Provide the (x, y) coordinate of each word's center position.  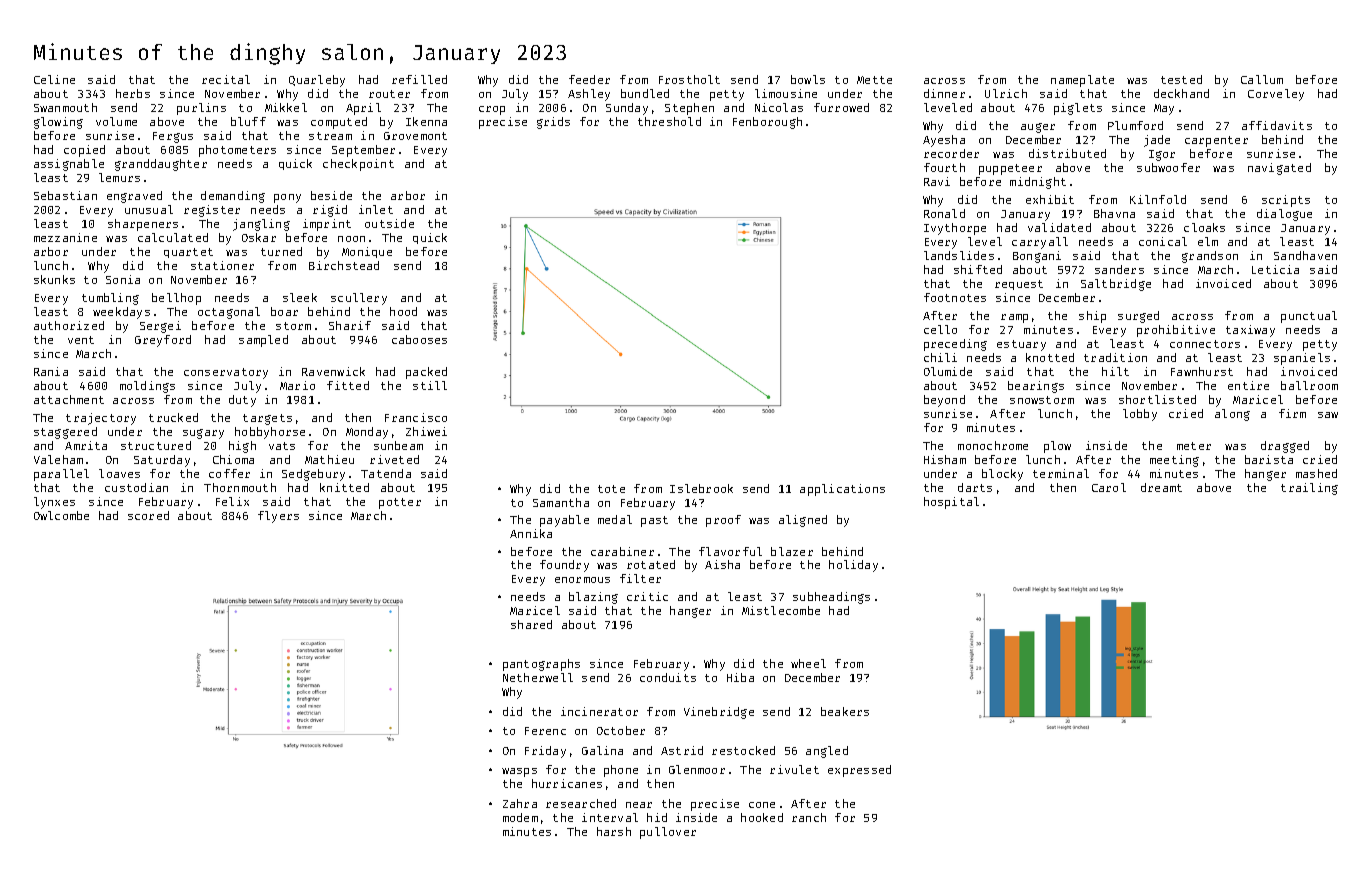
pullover (668, 833)
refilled (419, 79)
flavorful (730, 551)
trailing (1309, 489)
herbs (133, 93)
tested (1181, 79)
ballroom (1309, 385)
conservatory (226, 373)
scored (148, 515)
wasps (519, 772)
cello (940, 329)
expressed (859, 771)
